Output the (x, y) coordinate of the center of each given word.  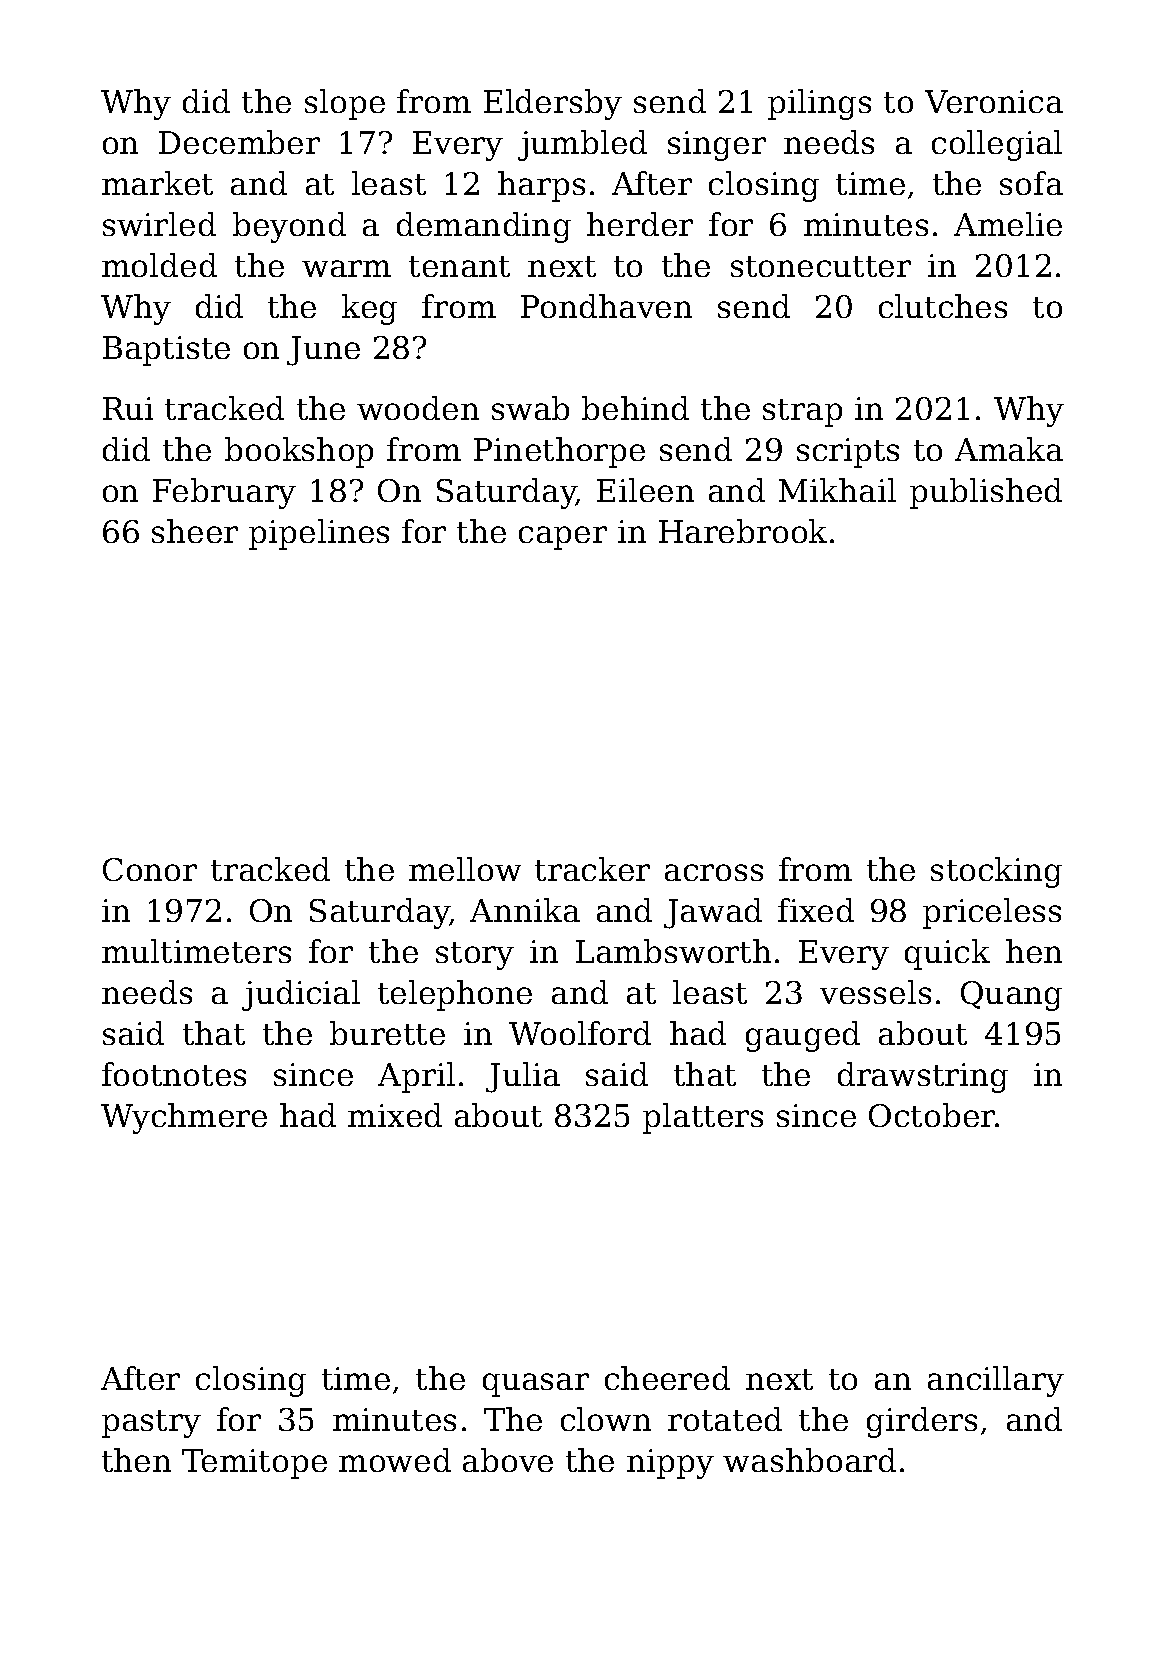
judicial (301, 995)
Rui (128, 408)
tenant (459, 266)
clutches (943, 306)
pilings (819, 104)
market (157, 183)
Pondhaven (606, 306)
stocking (996, 872)
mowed (395, 1460)
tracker (592, 869)
